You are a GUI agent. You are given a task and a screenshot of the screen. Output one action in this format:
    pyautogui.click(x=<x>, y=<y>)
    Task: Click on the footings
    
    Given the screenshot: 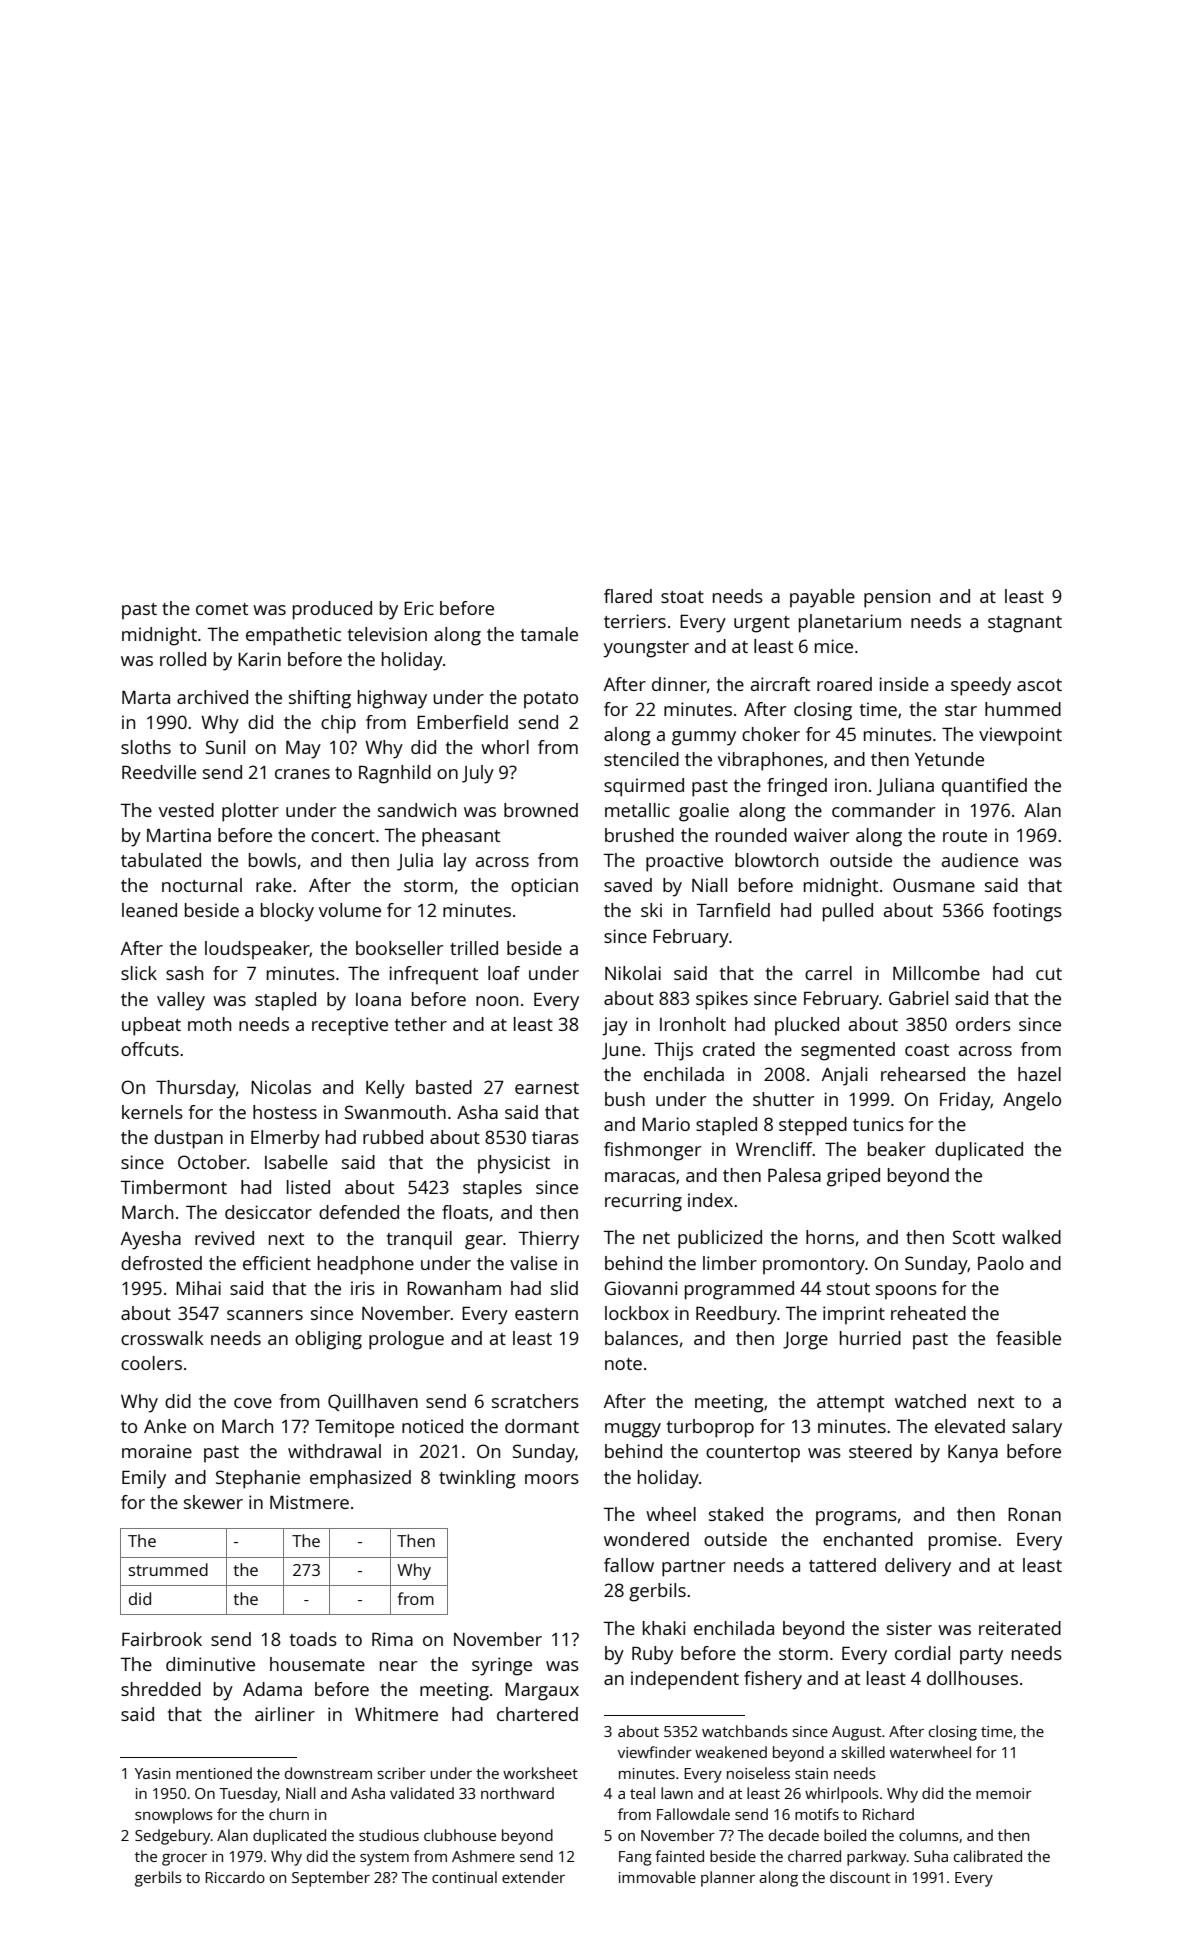 What is the action you would take?
    pyautogui.click(x=1027, y=912)
